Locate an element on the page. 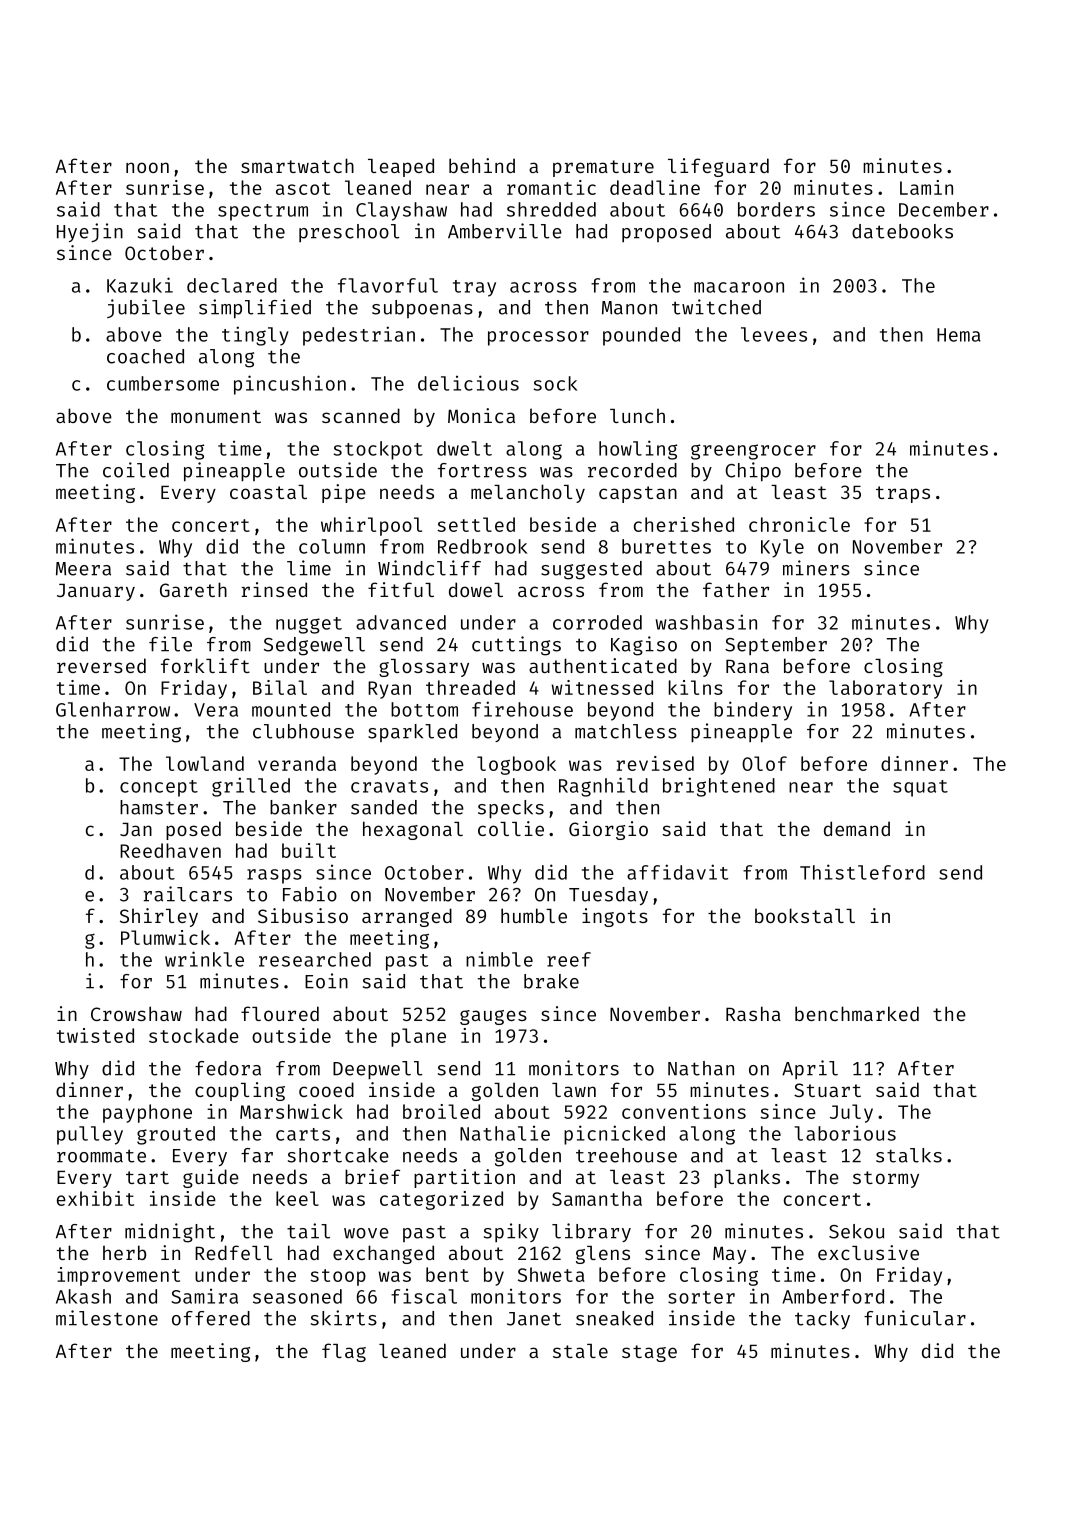  Thistleford is located at coordinates (862, 872).
